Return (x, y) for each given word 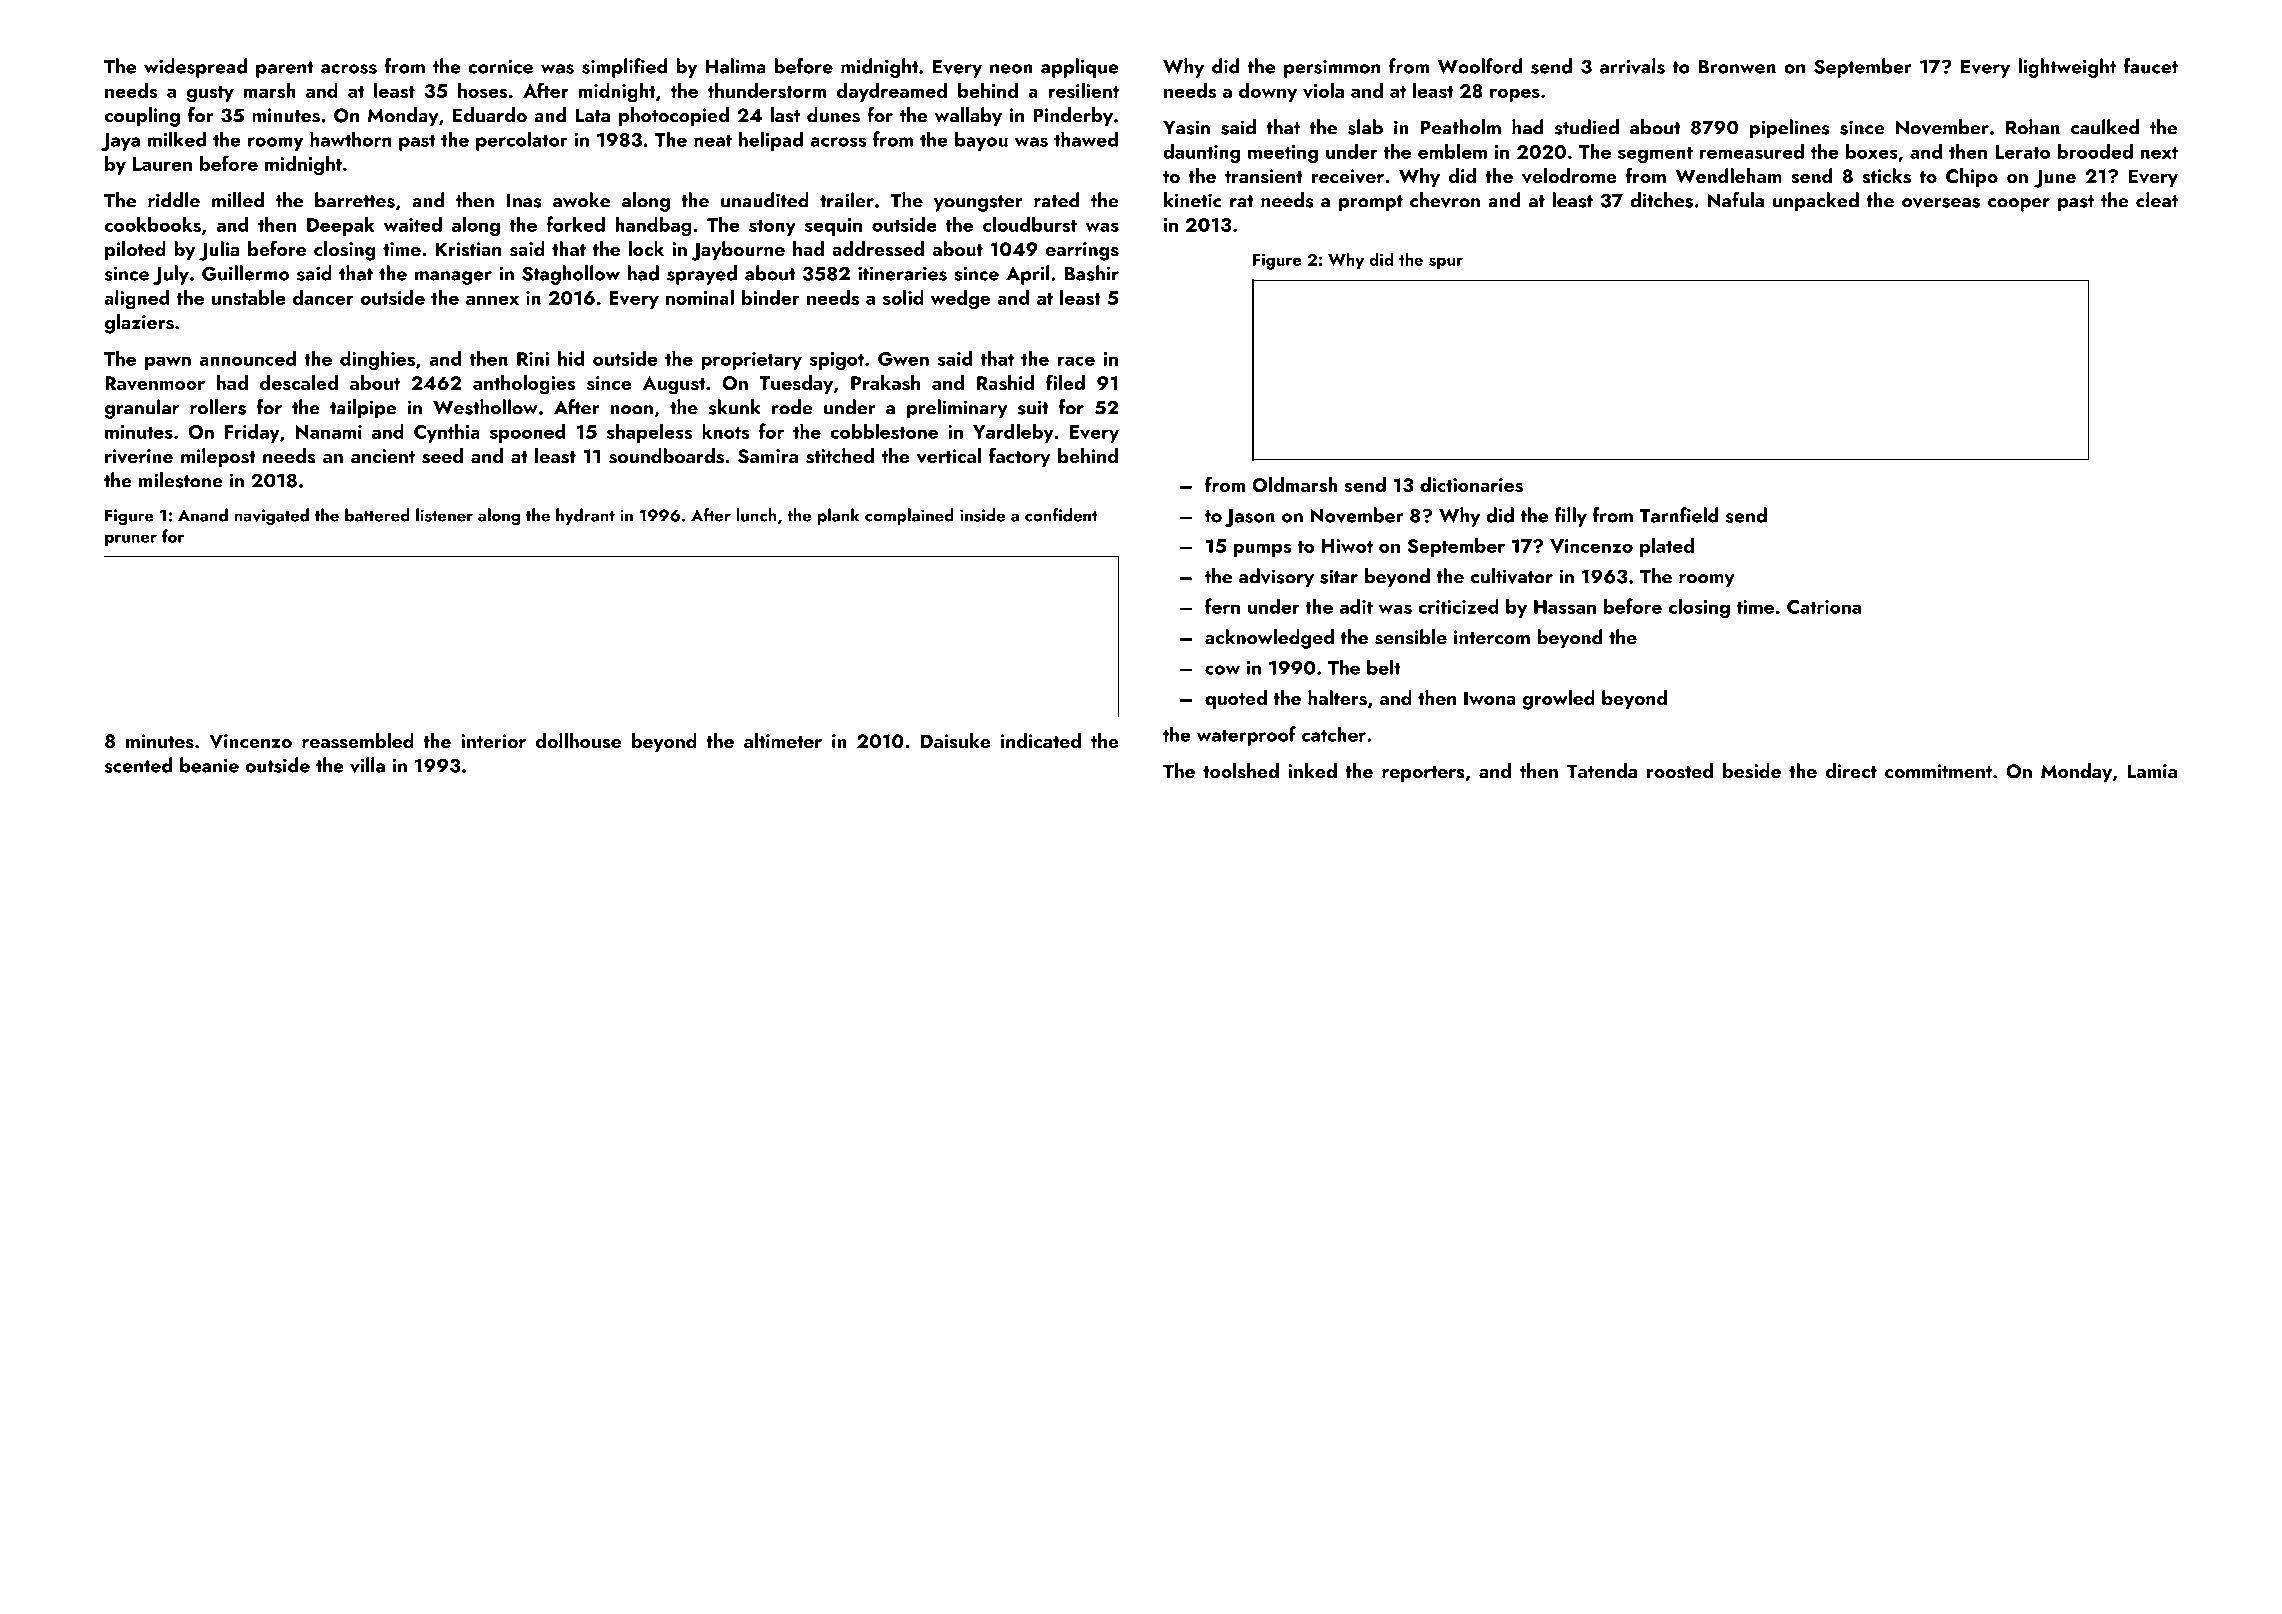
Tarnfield (1679, 515)
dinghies (377, 360)
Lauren (162, 164)
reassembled (358, 741)
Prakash (885, 383)
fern (1222, 606)
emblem (1452, 151)
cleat (2157, 200)
